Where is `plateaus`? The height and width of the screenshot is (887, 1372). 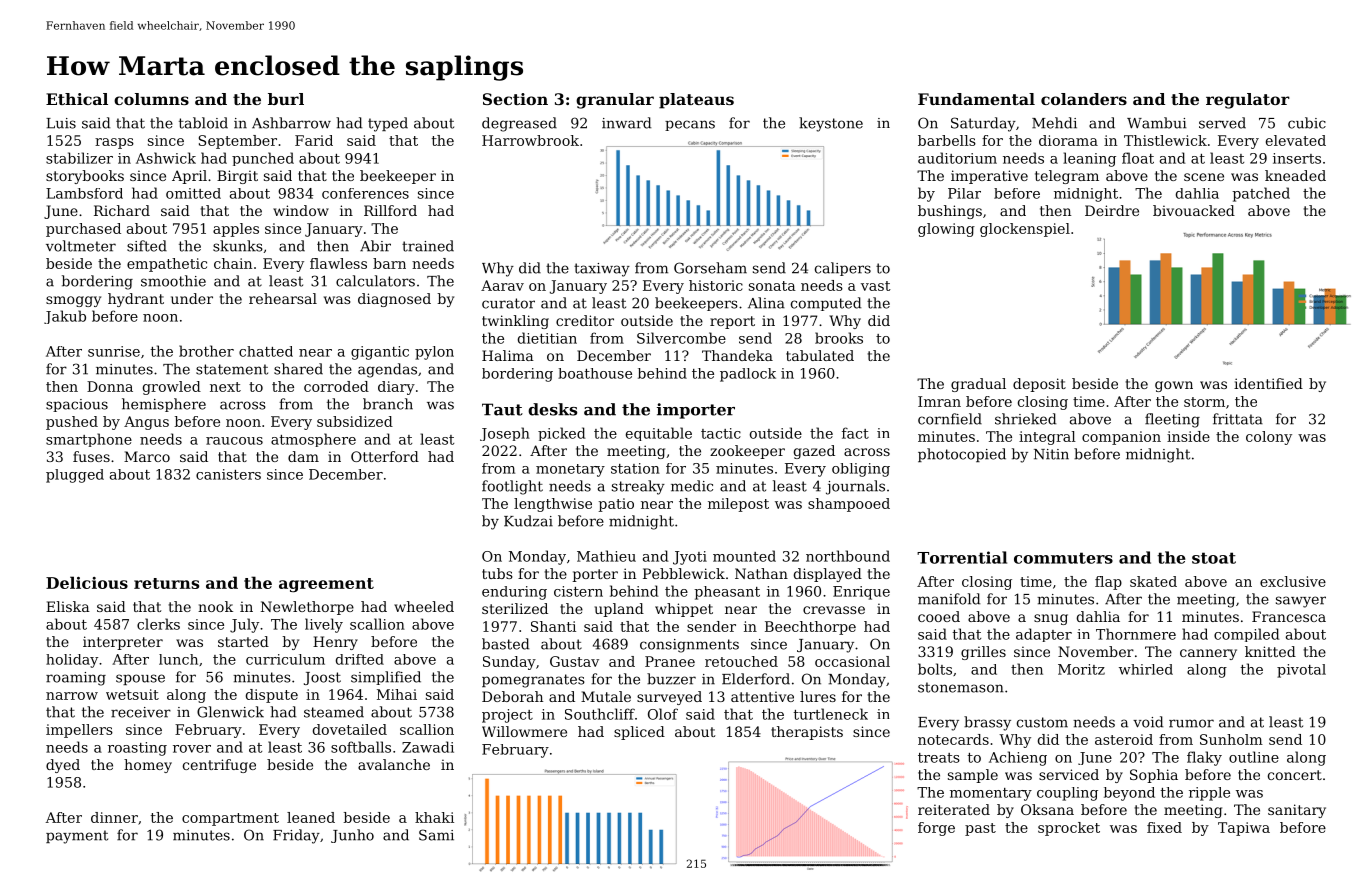 plateaus is located at coordinates (696, 101).
